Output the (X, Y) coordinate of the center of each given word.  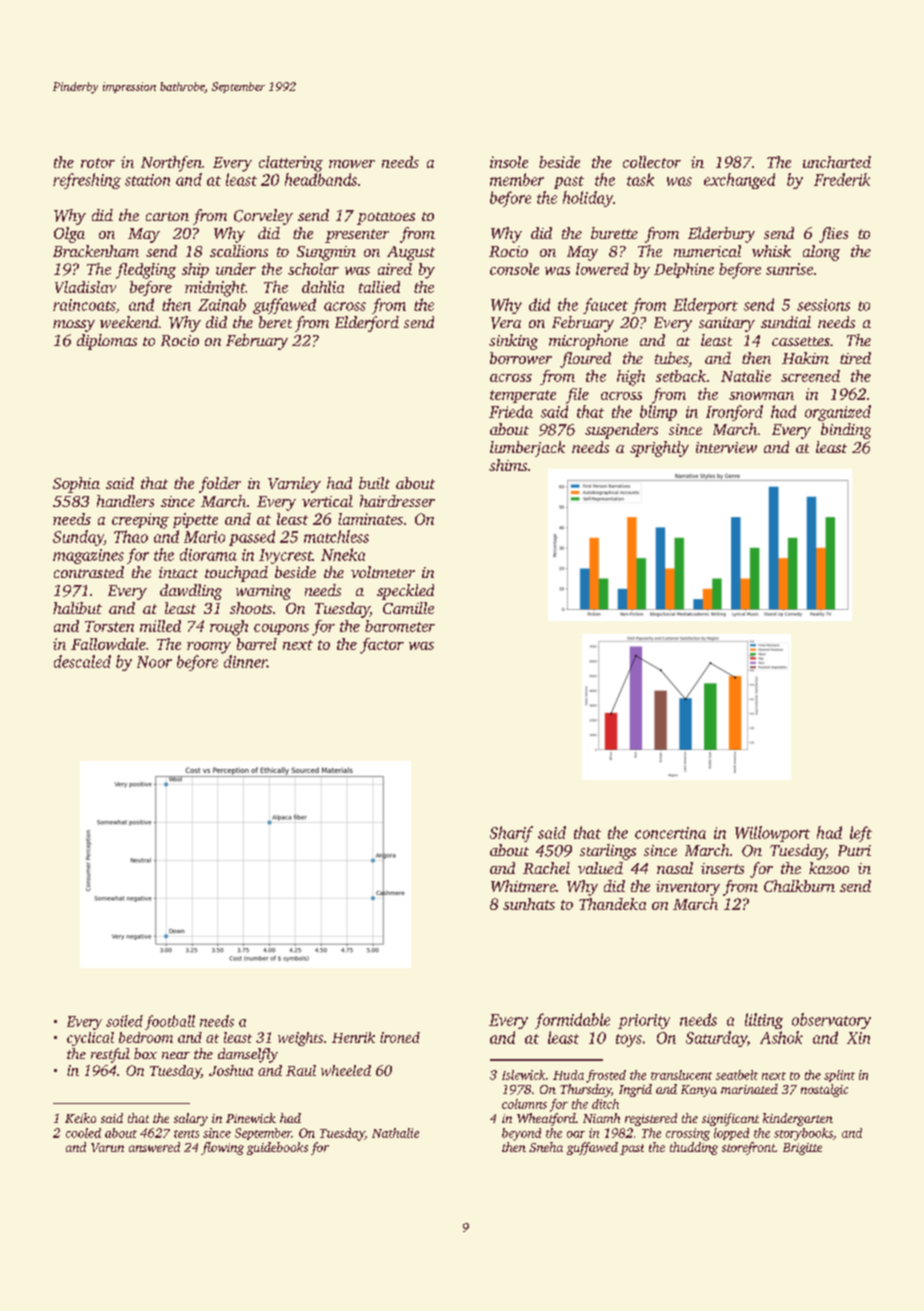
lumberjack (527, 449)
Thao (131, 536)
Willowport (772, 834)
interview (726, 447)
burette (614, 233)
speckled (405, 592)
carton (167, 216)
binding (846, 431)
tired (855, 358)
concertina (670, 833)
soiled (124, 1021)
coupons (281, 629)
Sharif (511, 834)
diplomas (107, 342)
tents (186, 1134)
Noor (154, 662)
